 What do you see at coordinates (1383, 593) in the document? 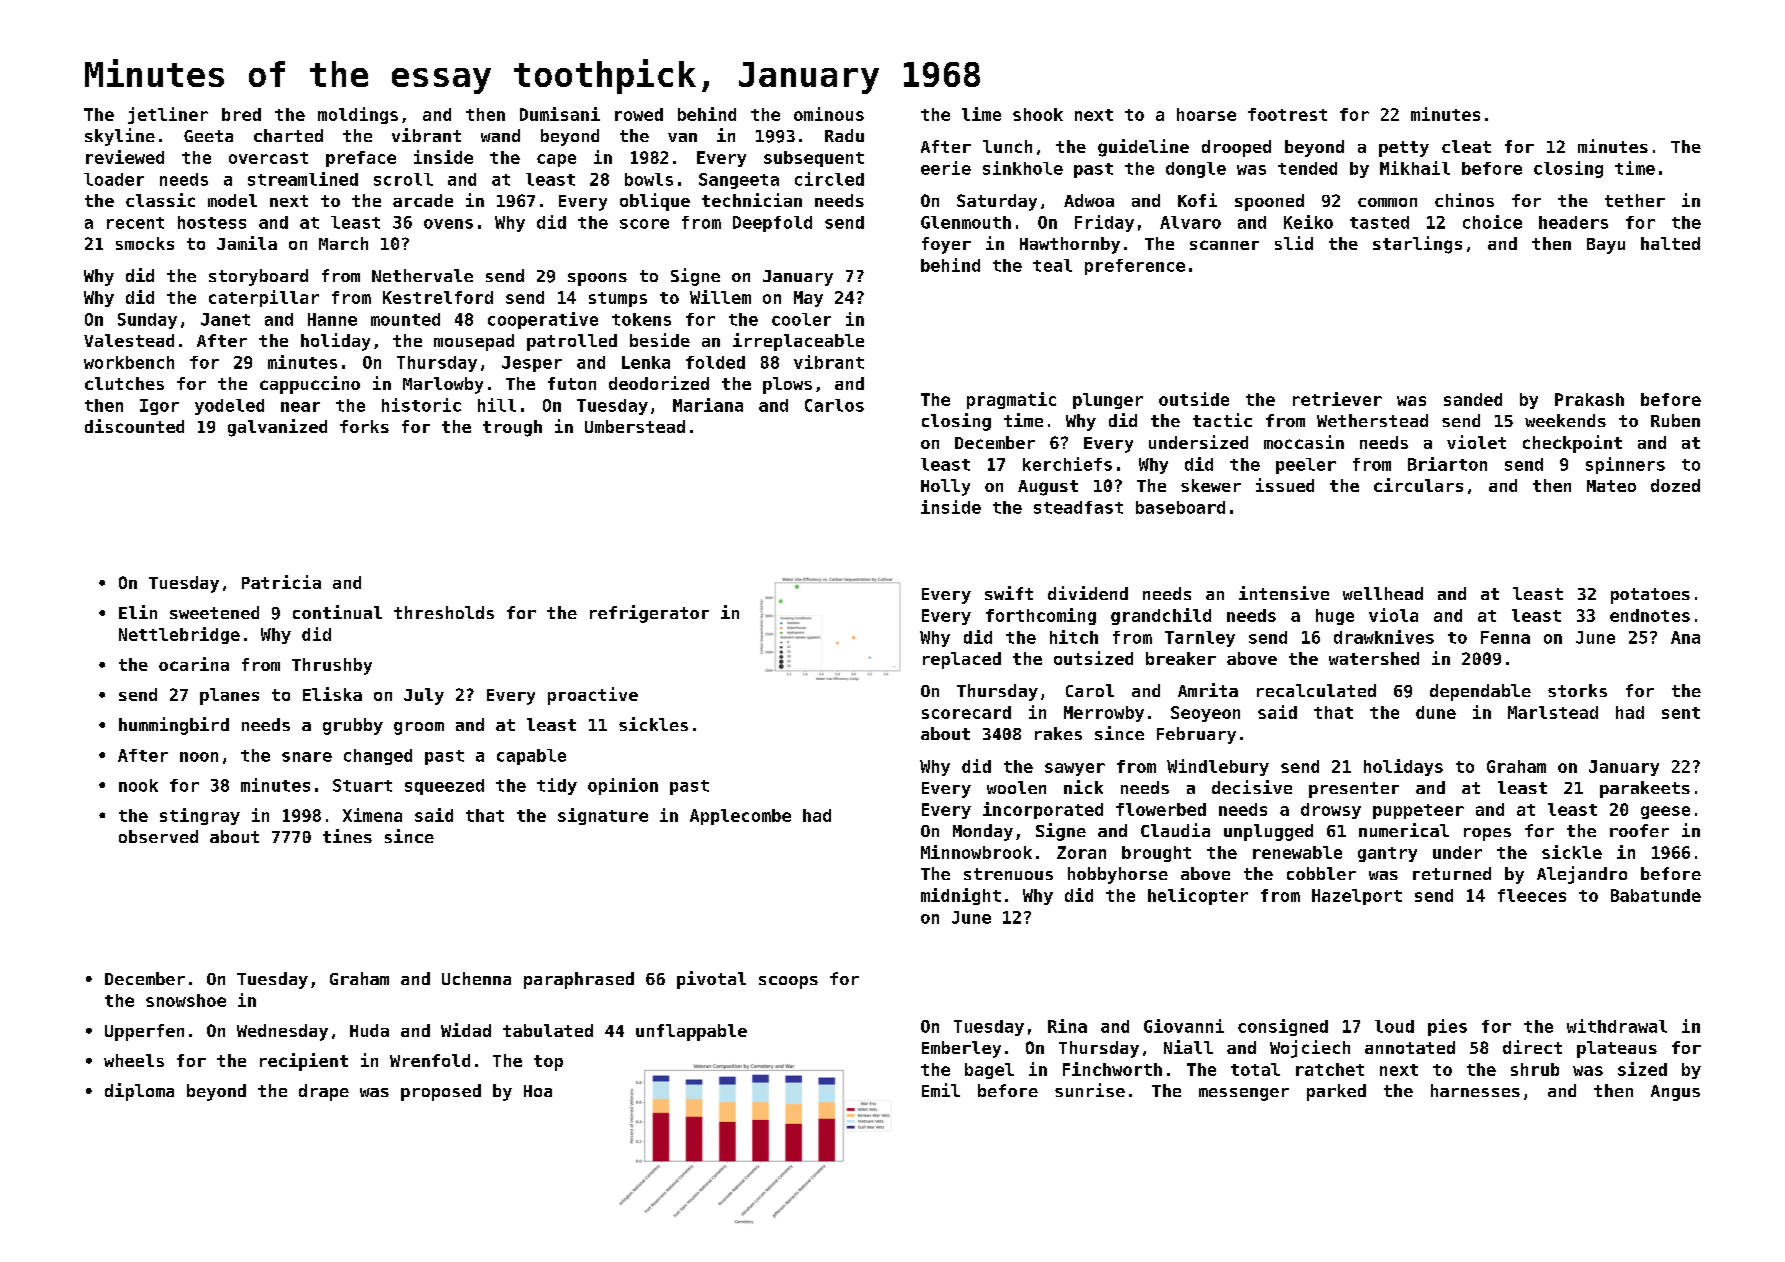
I see `wellhead` at bounding box center [1383, 593].
